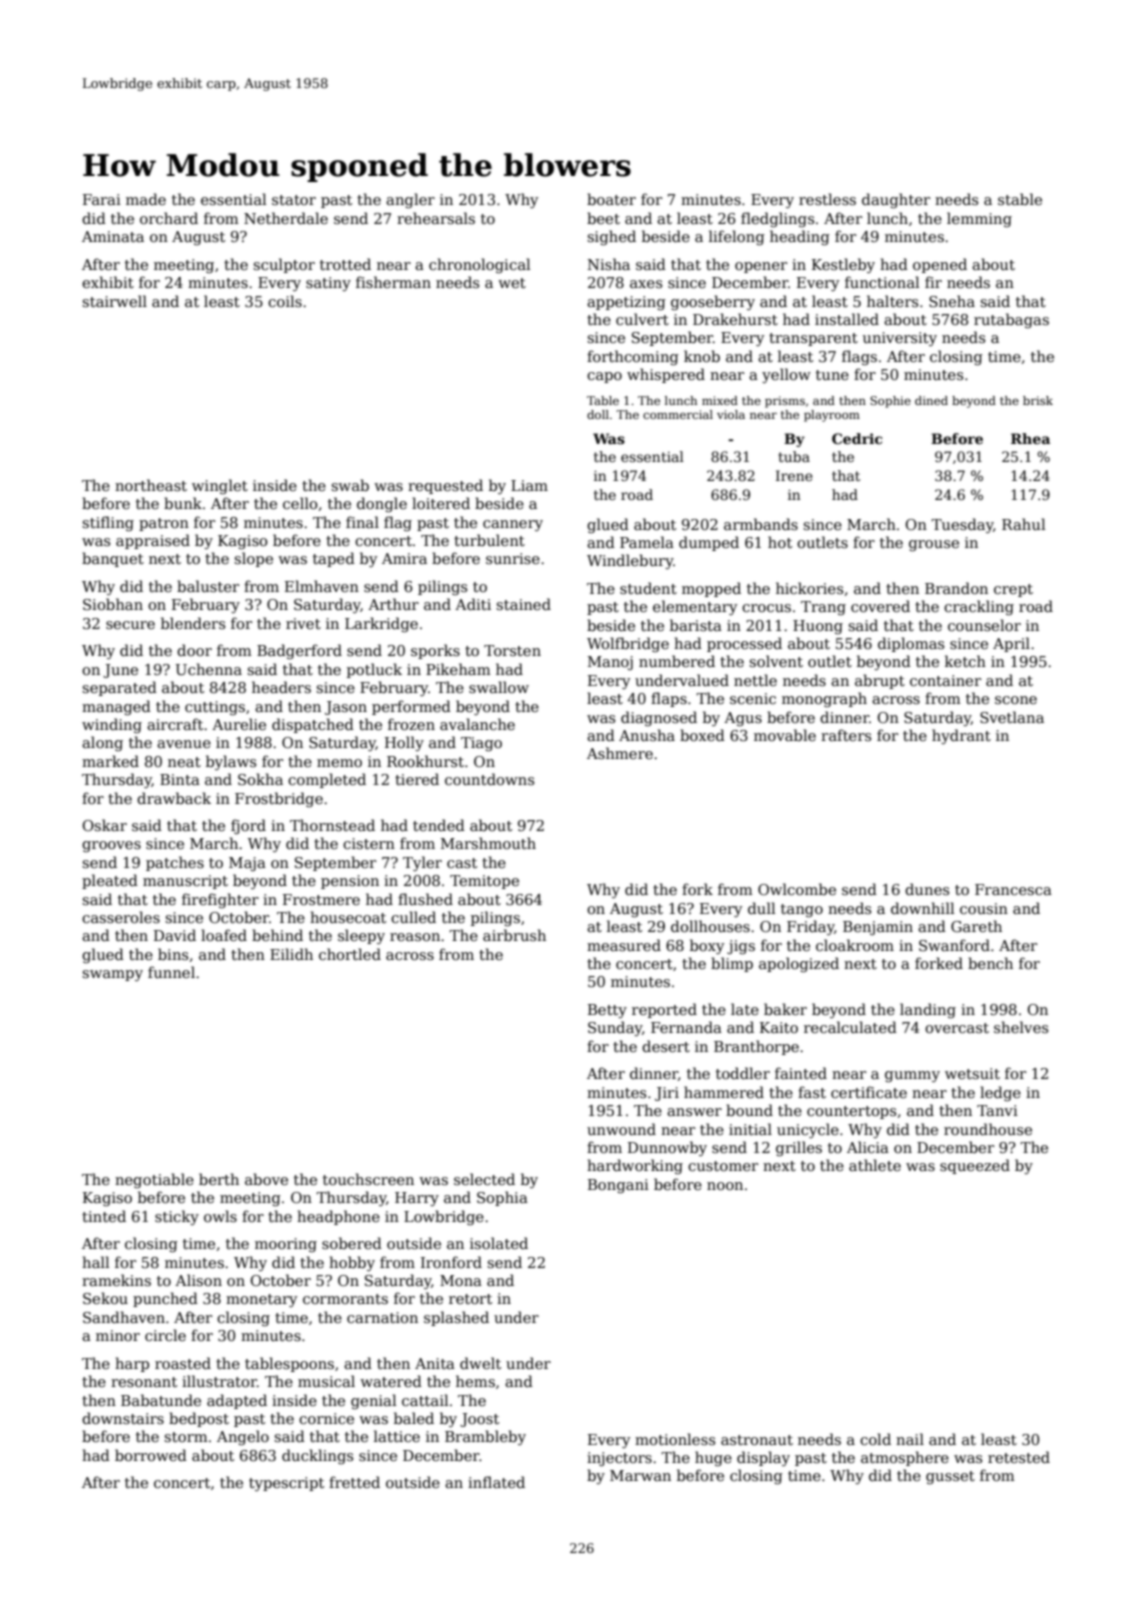 This screenshot has height=1611, width=1139. Describe the element at coordinates (286, 1484) in the screenshot. I see `typescript` at that location.
